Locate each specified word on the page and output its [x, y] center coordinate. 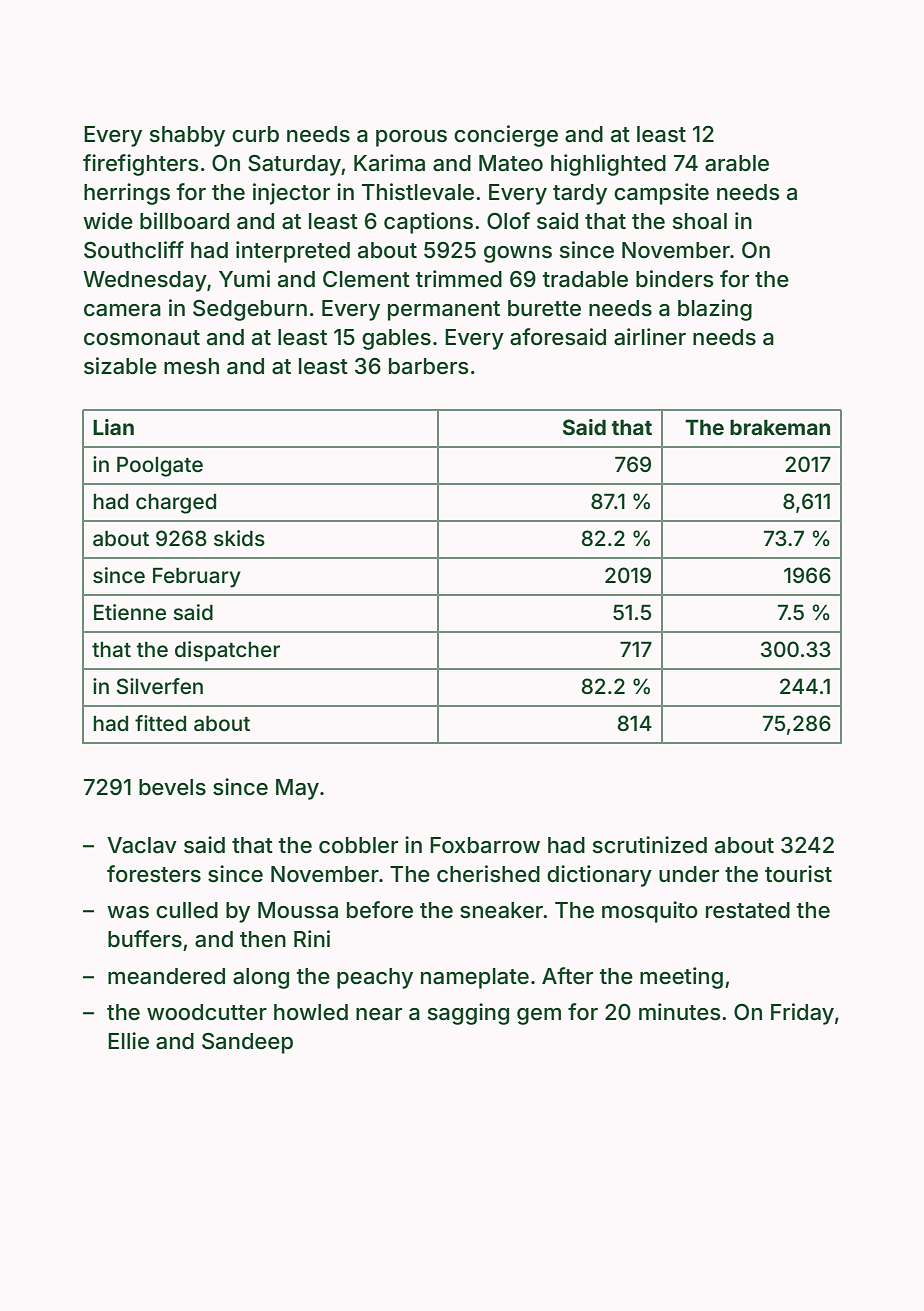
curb [255, 134]
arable [737, 163]
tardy [580, 194]
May [297, 789]
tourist [798, 873]
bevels [172, 787]
